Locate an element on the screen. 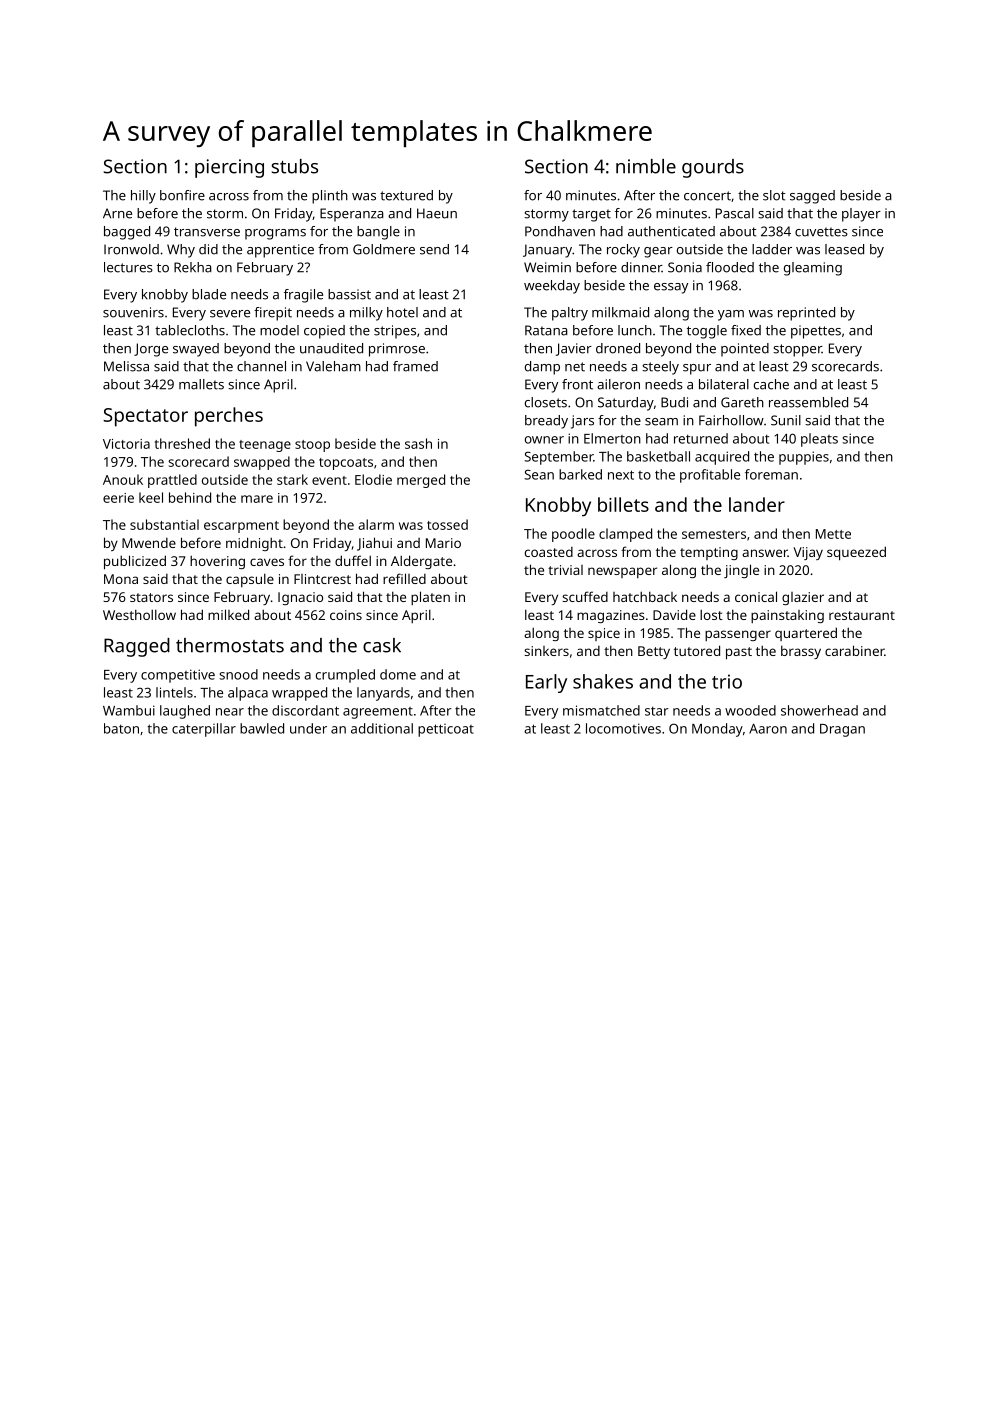 Image resolution: width=1001 pixels, height=1422 pixels. stubs is located at coordinates (294, 166).
